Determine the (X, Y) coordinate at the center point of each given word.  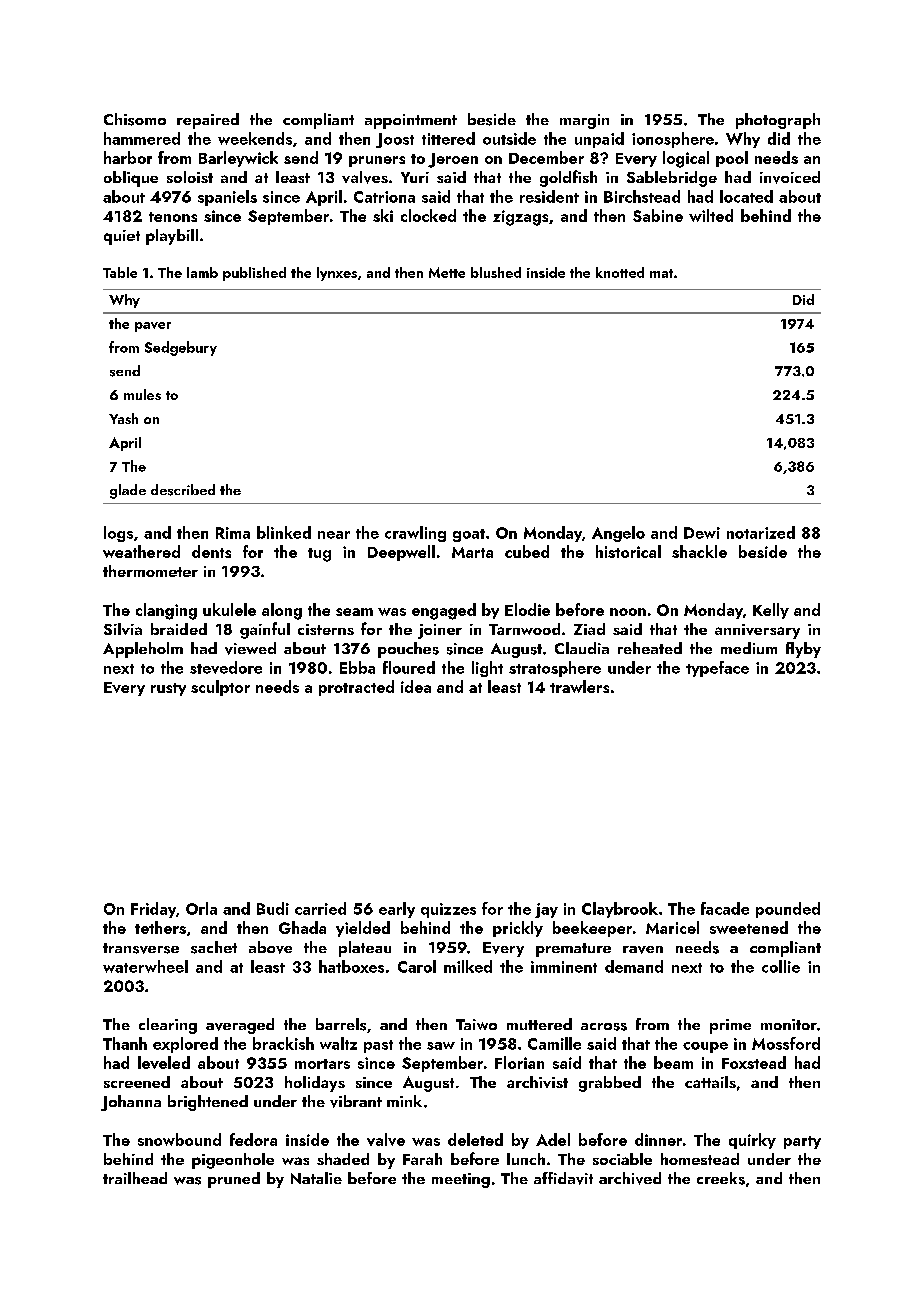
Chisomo (135, 119)
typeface (717, 669)
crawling (415, 534)
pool (732, 159)
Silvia (123, 629)
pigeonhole (233, 1161)
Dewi (702, 533)
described (183, 490)
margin (584, 121)
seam (354, 612)
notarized (761, 532)
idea (416, 686)
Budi (273, 908)
